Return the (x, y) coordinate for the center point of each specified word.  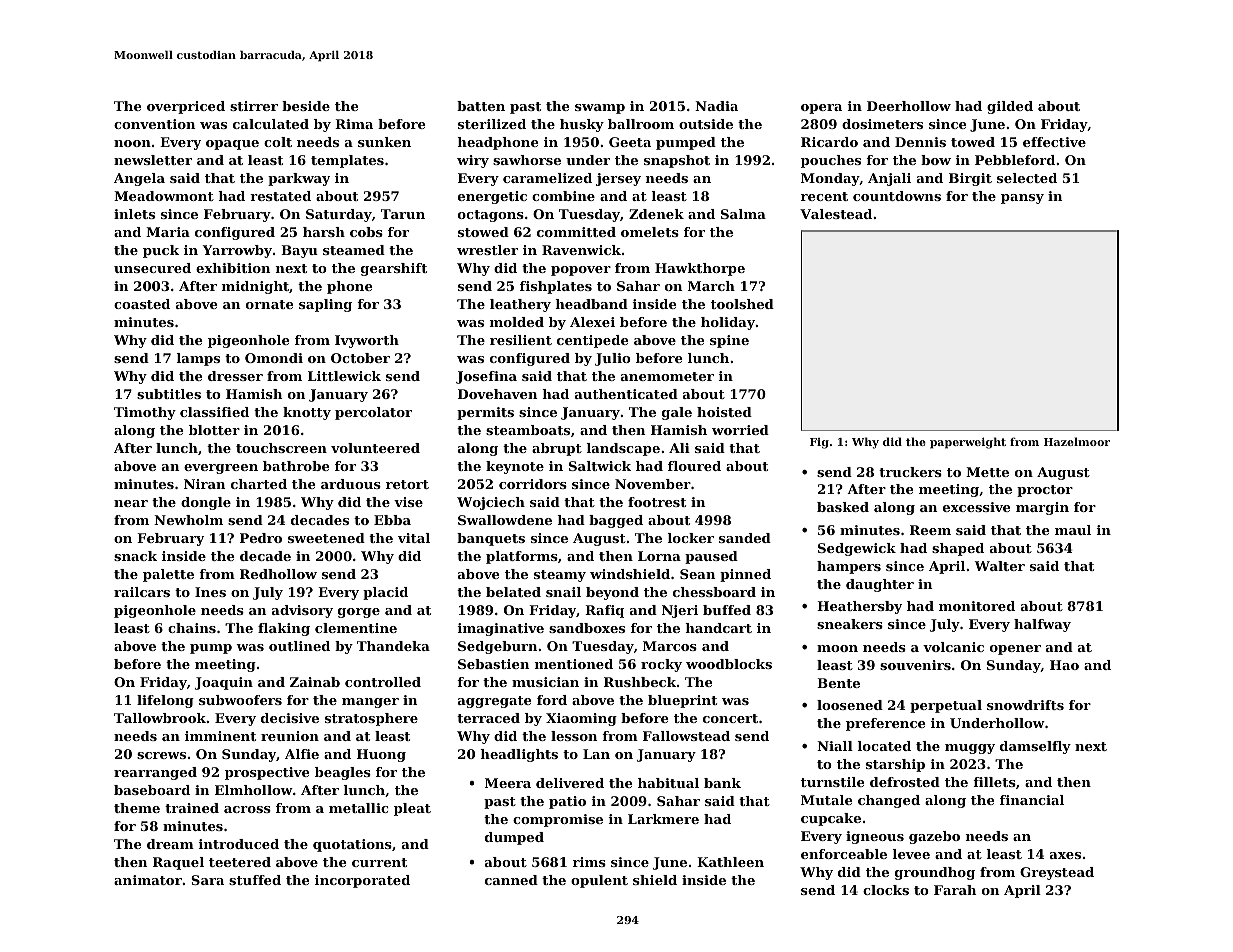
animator (148, 880)
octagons (491, 216)
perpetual (946, 706)
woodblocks (729, 664)
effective (1054, 142)
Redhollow (278, 574)
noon (132, 143)
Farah (955, 890)
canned (511, 880)
